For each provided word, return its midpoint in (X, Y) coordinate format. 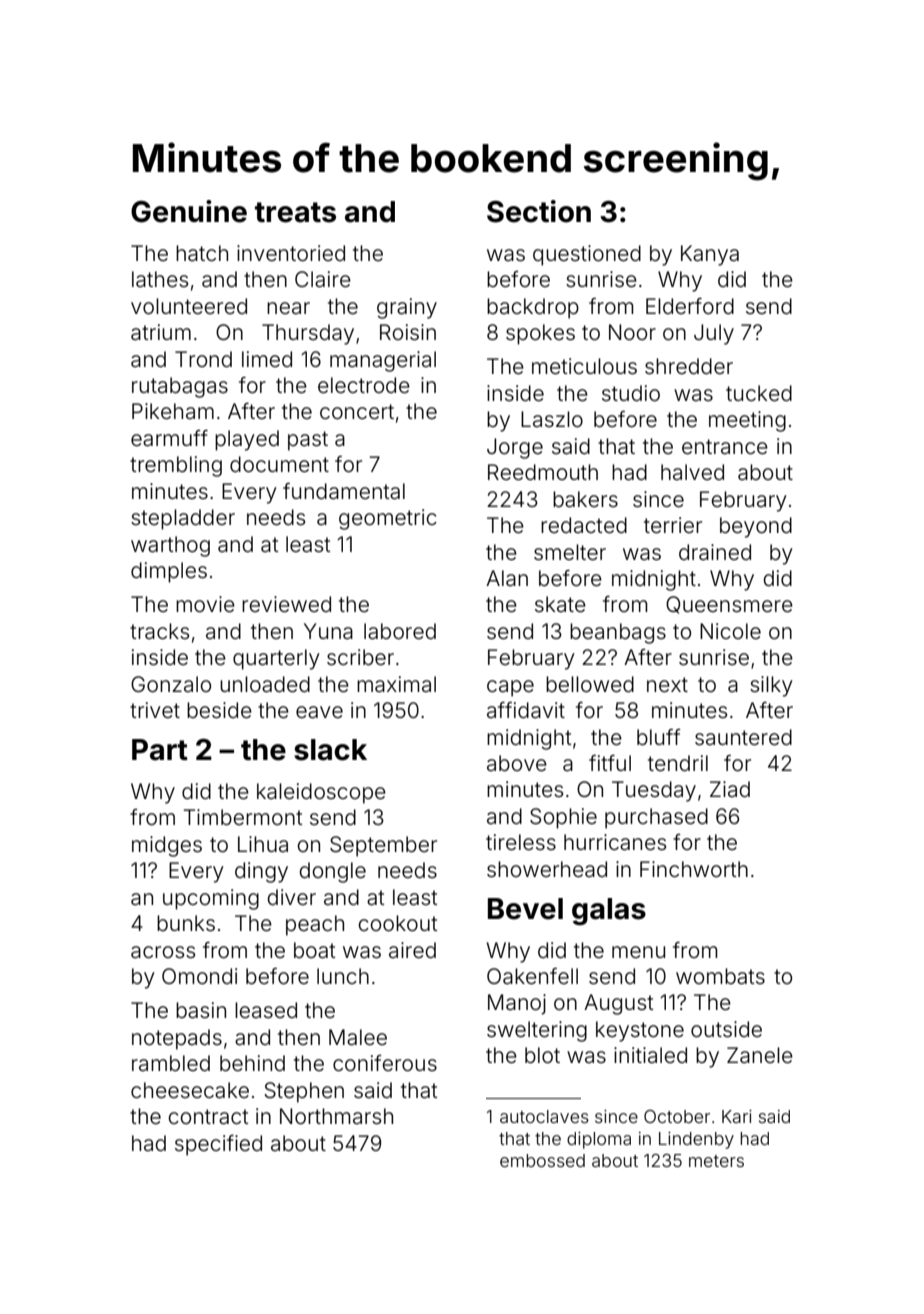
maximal (396, 684)
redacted (584, 525)
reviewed (286, 604)
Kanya (710, 255)
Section (539, 211)
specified (218, 1145)
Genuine (189, 211)
